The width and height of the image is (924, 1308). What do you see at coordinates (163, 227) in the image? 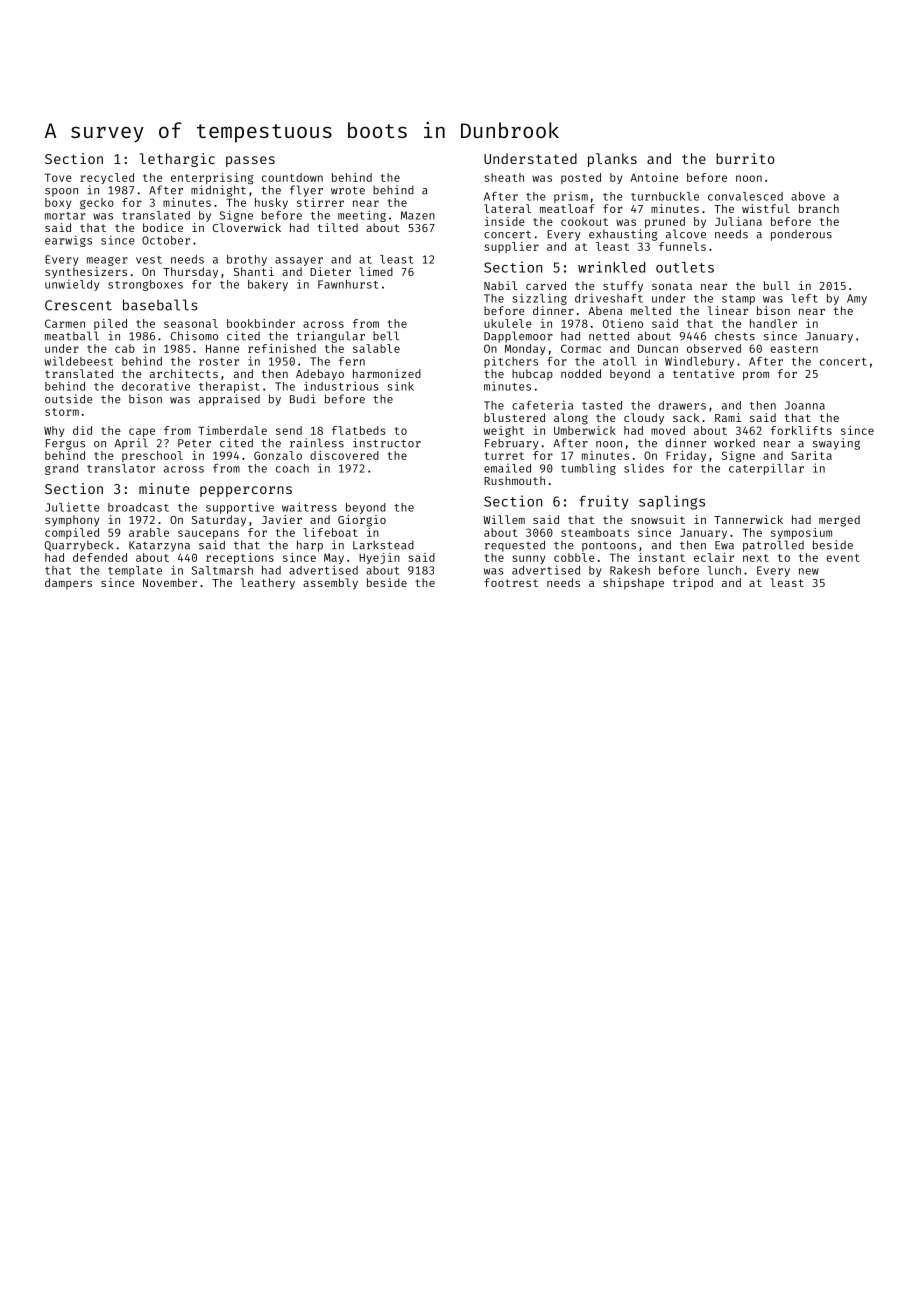
I see `bodice` at bounding box center [163, 227].
